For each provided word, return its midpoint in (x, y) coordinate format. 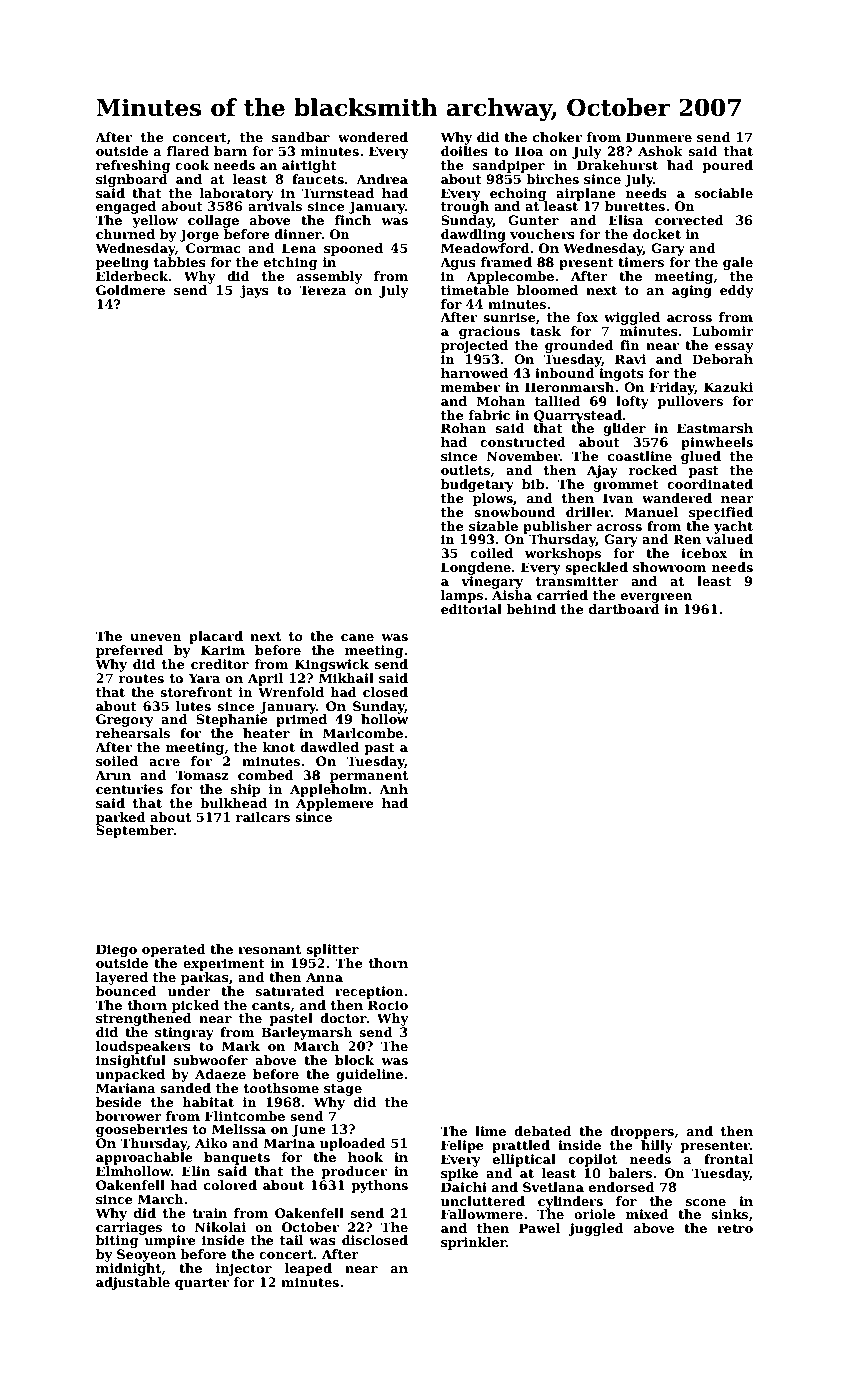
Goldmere (130, 290)
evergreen (656, 598)
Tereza (322, 290)
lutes (193, 706)
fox (587, 317)
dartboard (624, 609)
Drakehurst (617, 165)
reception (369, 992)
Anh (393, 789)
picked (195, 1006)
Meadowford (485, 248)
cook (192, 165)
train (209, 1213)
